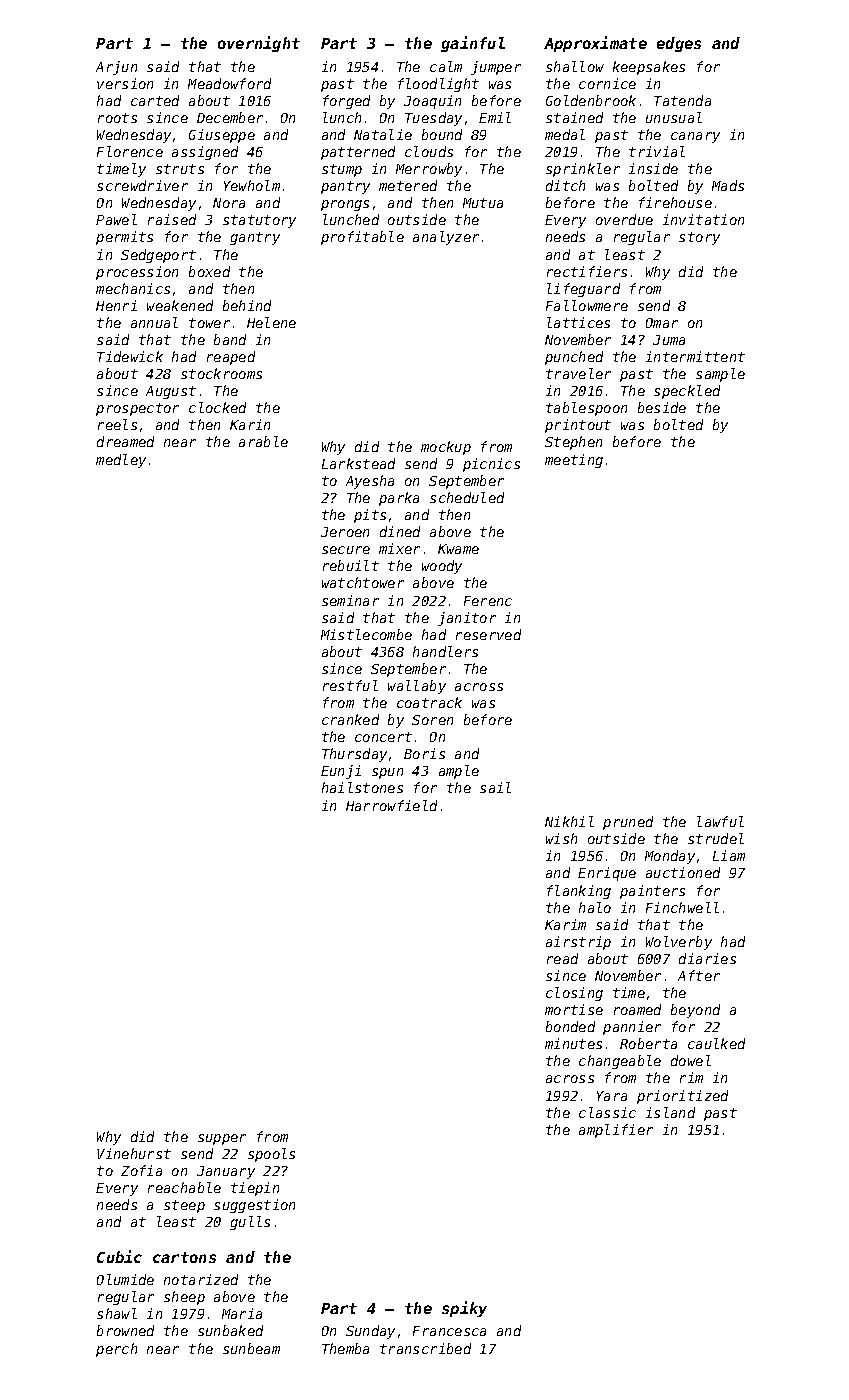 This document has width=849, height=1400. I want to click on Arjun, so click(116, 68).
